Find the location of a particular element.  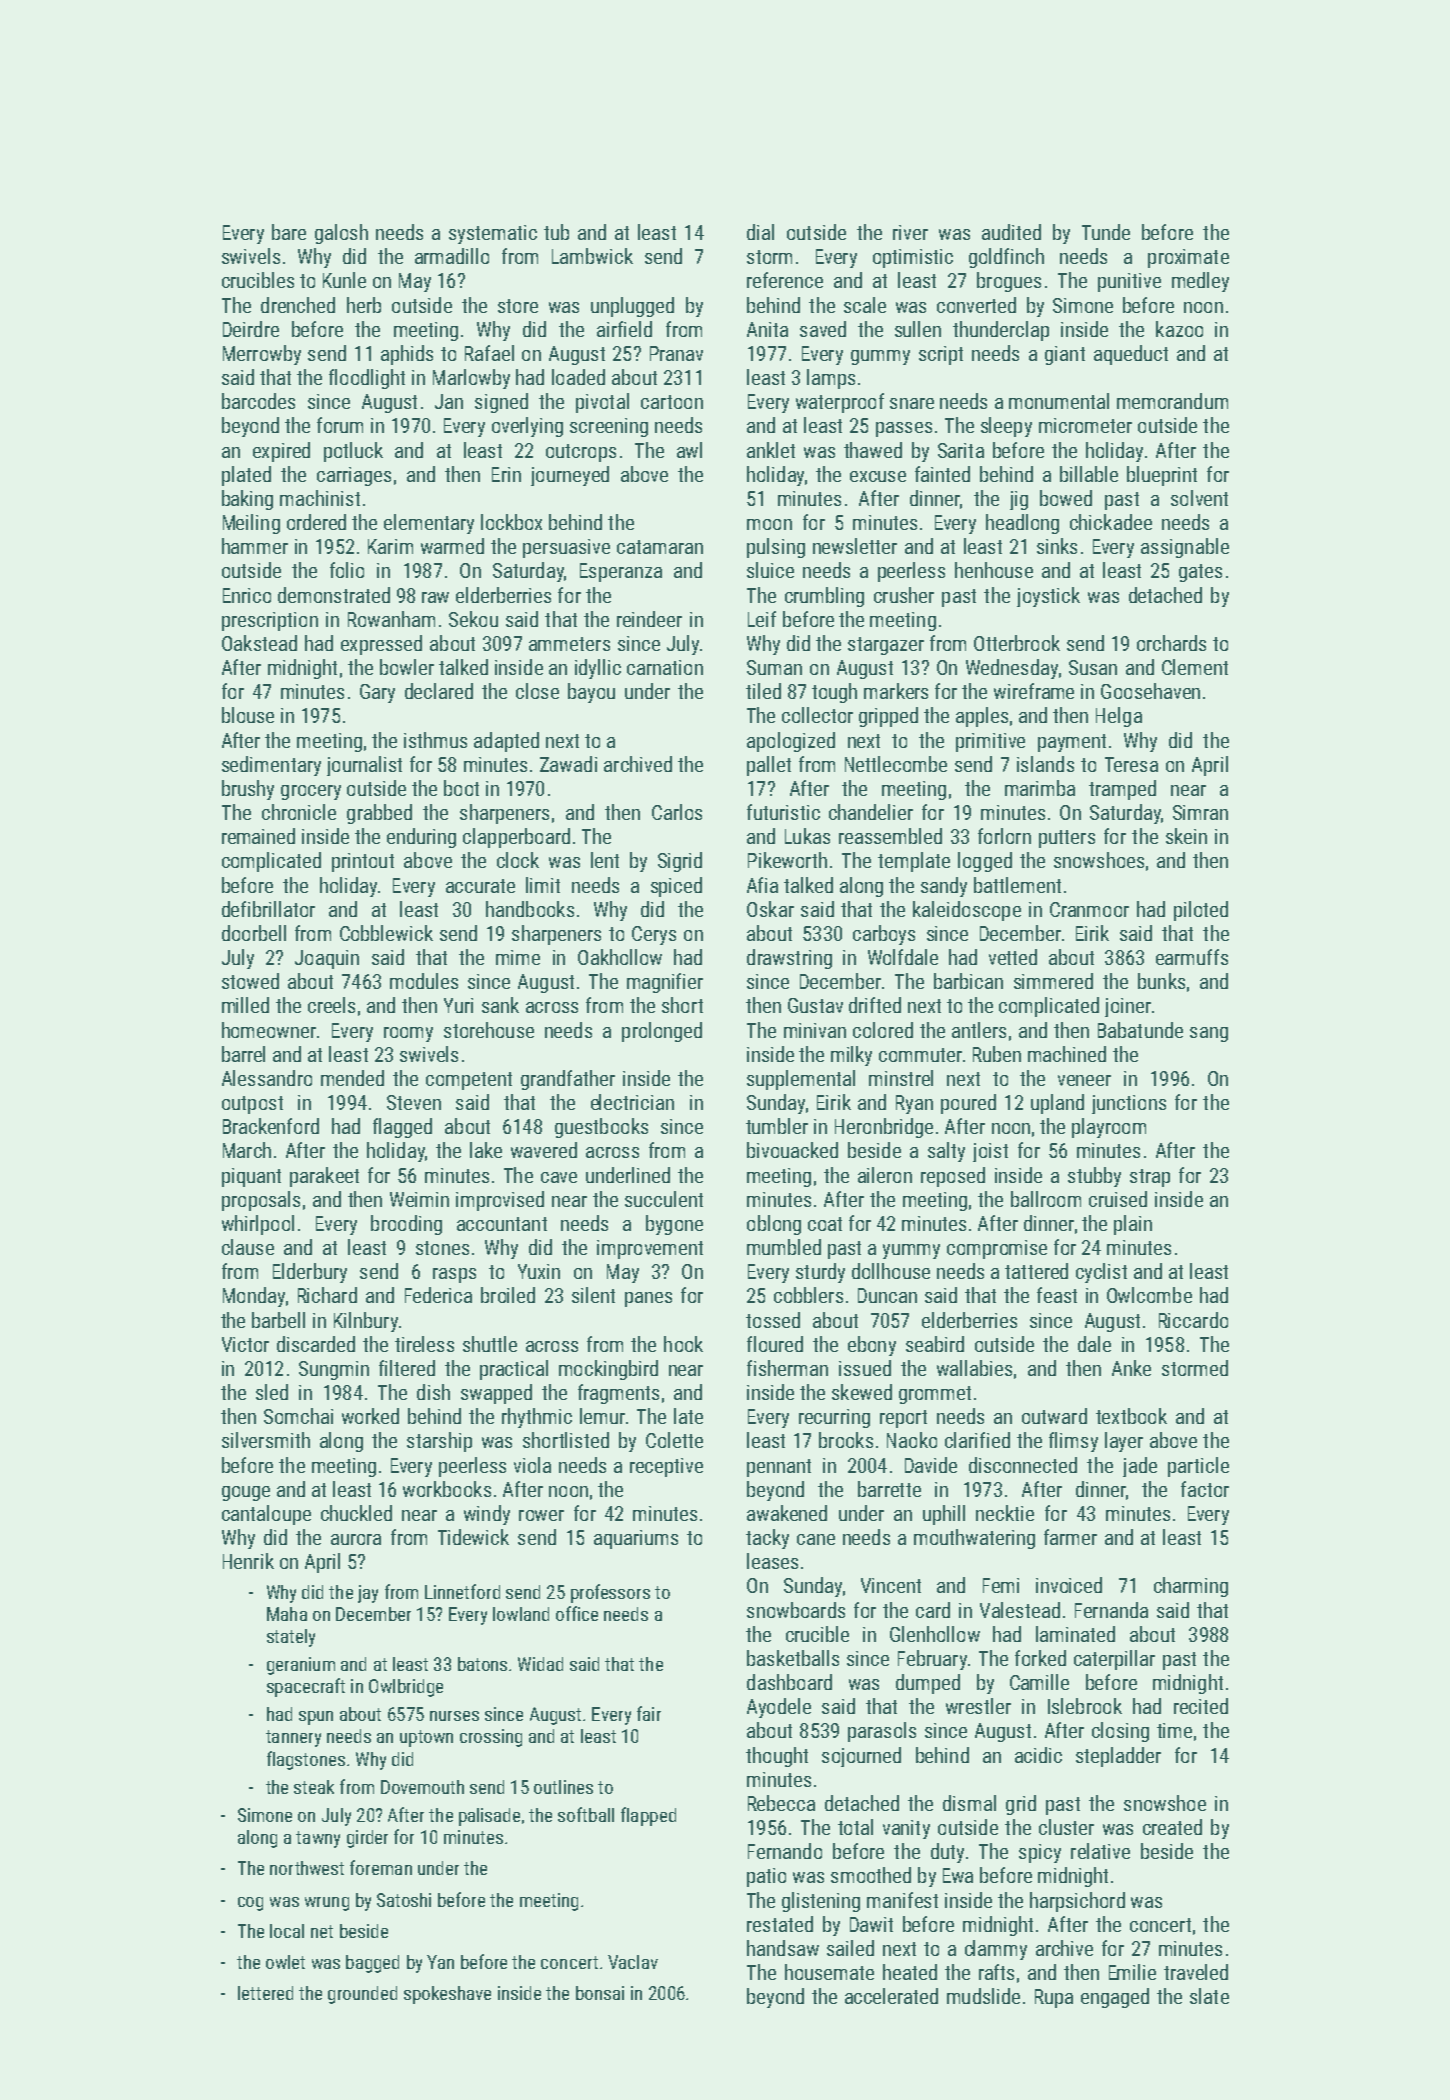

solvent is located at coordinates (1199, 498).
